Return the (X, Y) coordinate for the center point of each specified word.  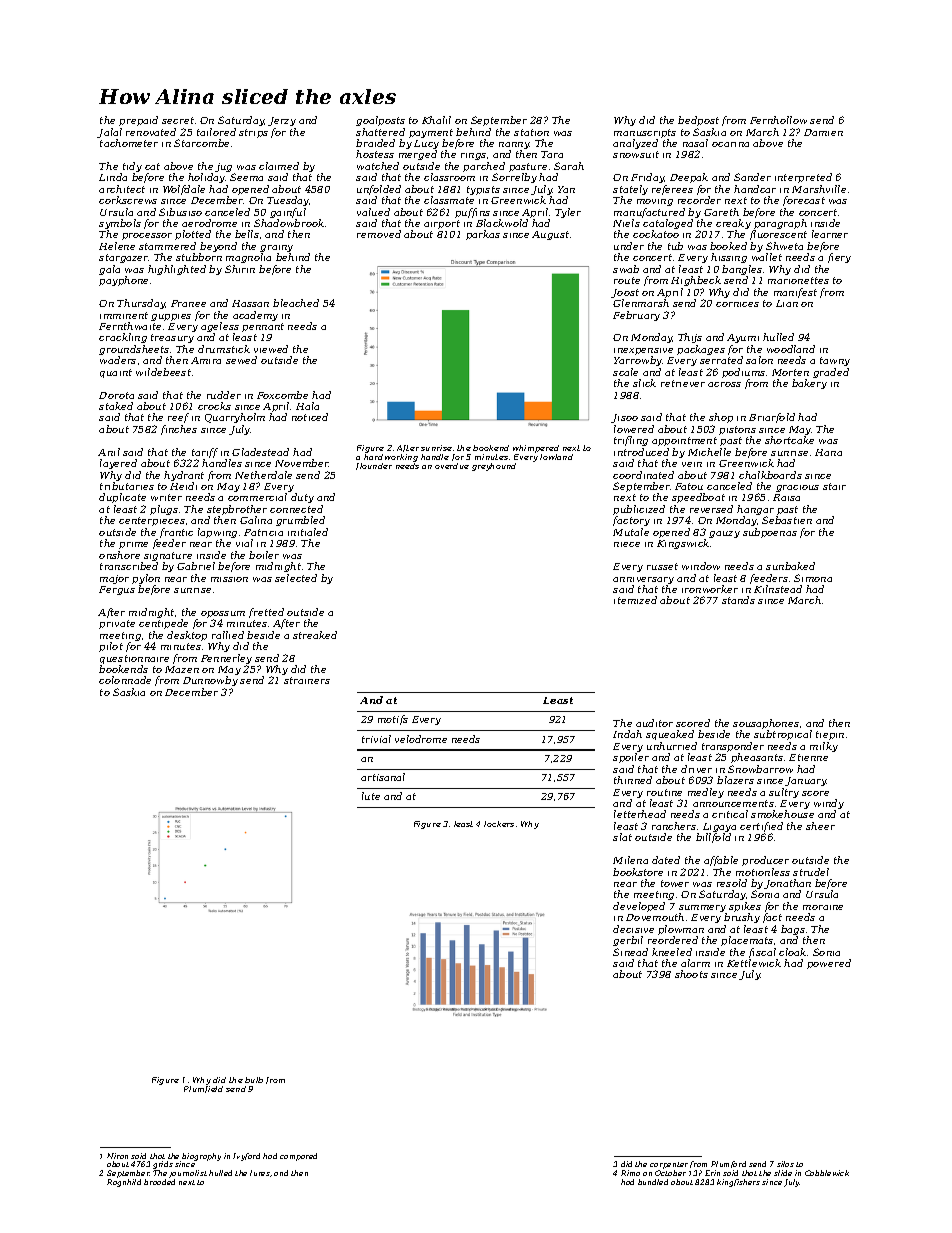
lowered (634, 429)
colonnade (125, 680)
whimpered (536, 449)
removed (379, 234)
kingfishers (738, 1183)
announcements (733, 803)
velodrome (421, 739)
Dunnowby (210, 681)
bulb (254, 1080)
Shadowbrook (289, 223)
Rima (630, 1173)
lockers (499, 824)
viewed (271, 349)
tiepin (830, 735)
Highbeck (696, 281)
